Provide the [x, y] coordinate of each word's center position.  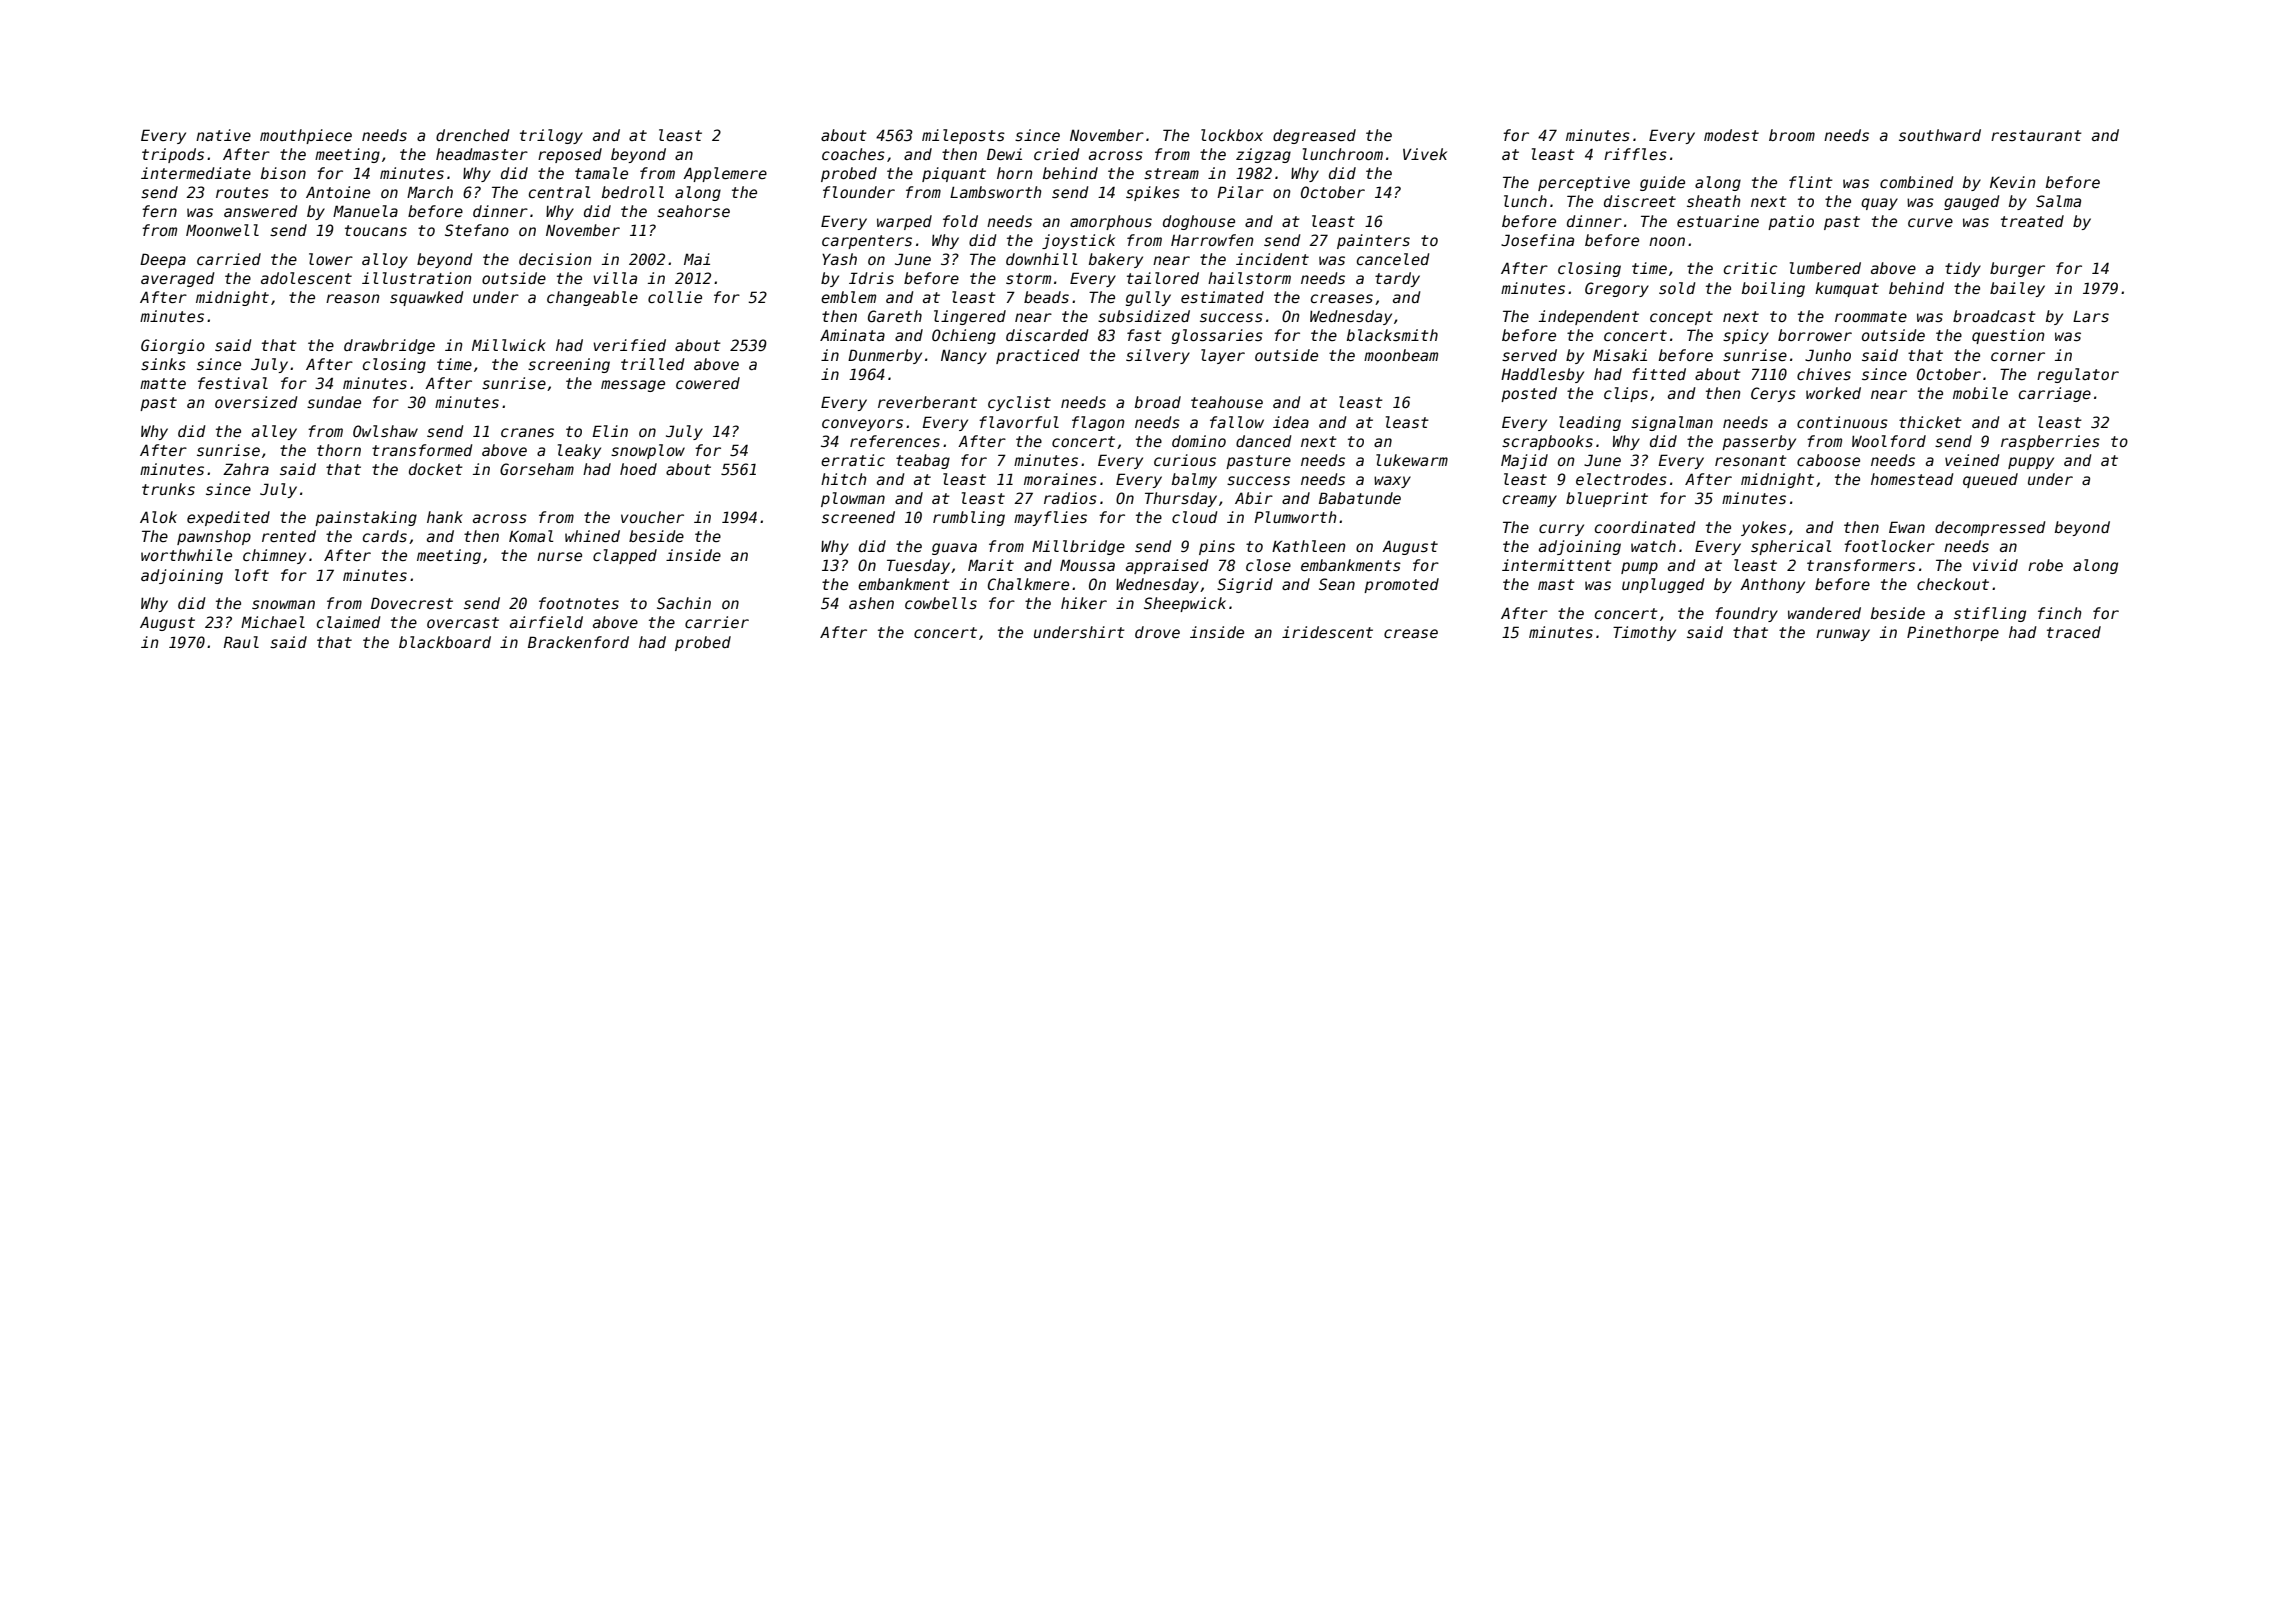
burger [2017, 269]
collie [675, 297]
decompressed [1990, 528]
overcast [463, 622]
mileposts [963, 136]
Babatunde [1360, 498]
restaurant [2036, 135]
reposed [570, 155]
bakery [1116, 260]
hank [445, 517]
